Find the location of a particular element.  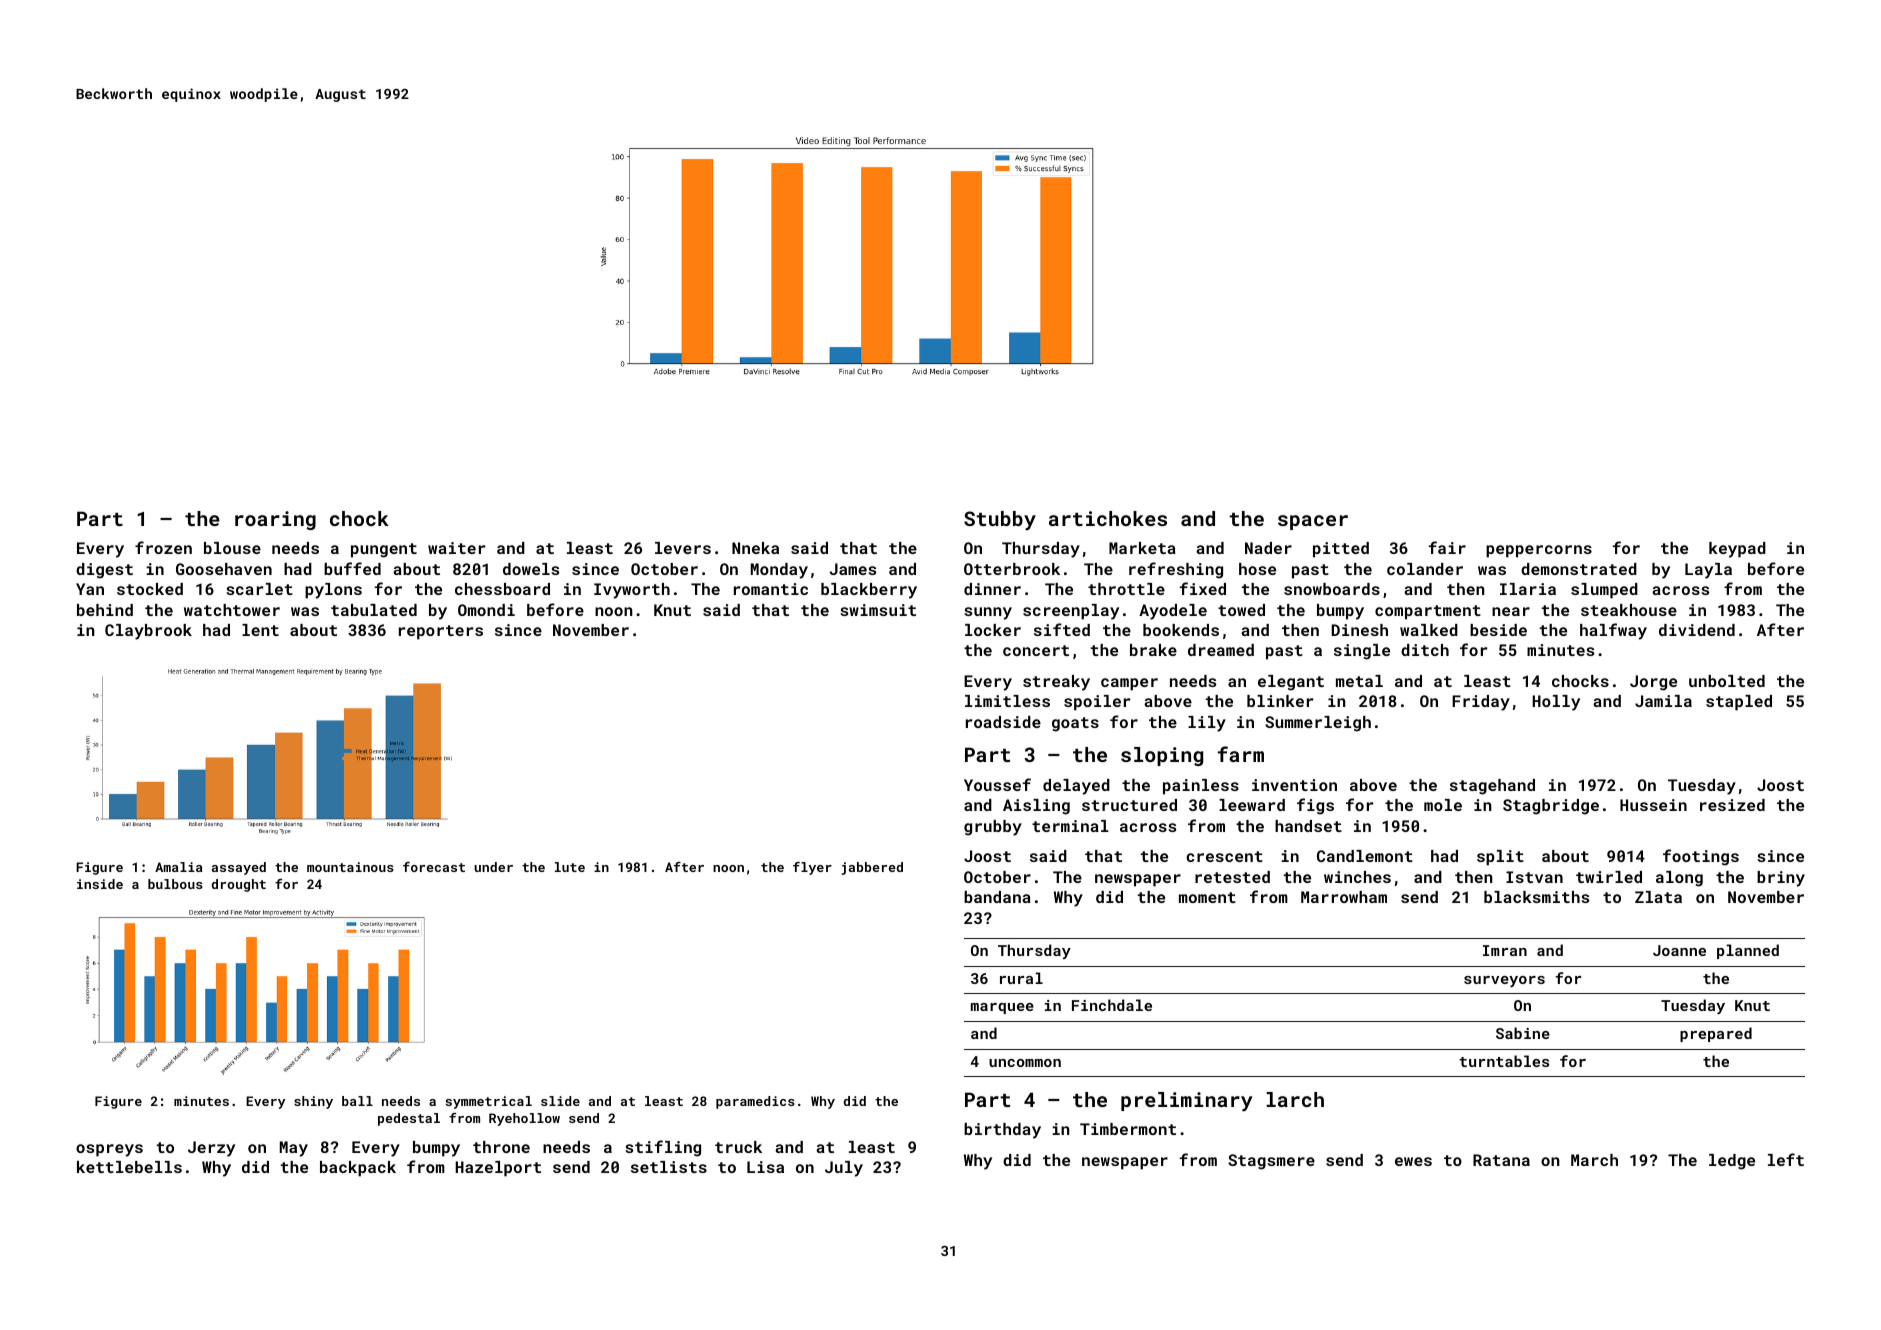

colander is located at coordinates (1425, 569).
